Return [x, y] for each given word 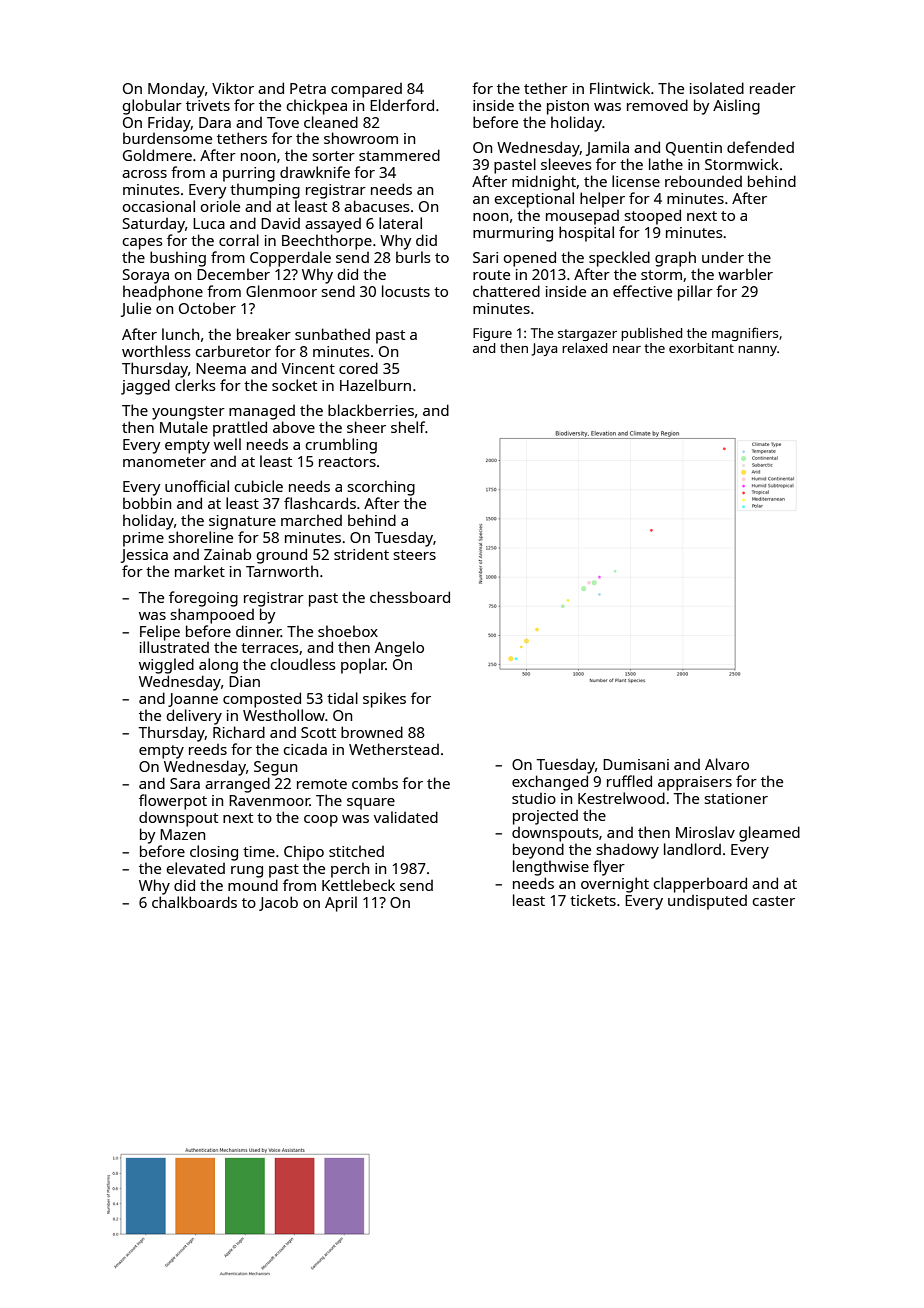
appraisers [695, 783]
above [294, 427]
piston [568, 107]
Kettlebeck [358, 885]
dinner [258, 631]
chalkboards [194, 902]
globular [152, 107]
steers [415, 555]
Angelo [399, 649]
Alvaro [727, 764]
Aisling [736, 107]
